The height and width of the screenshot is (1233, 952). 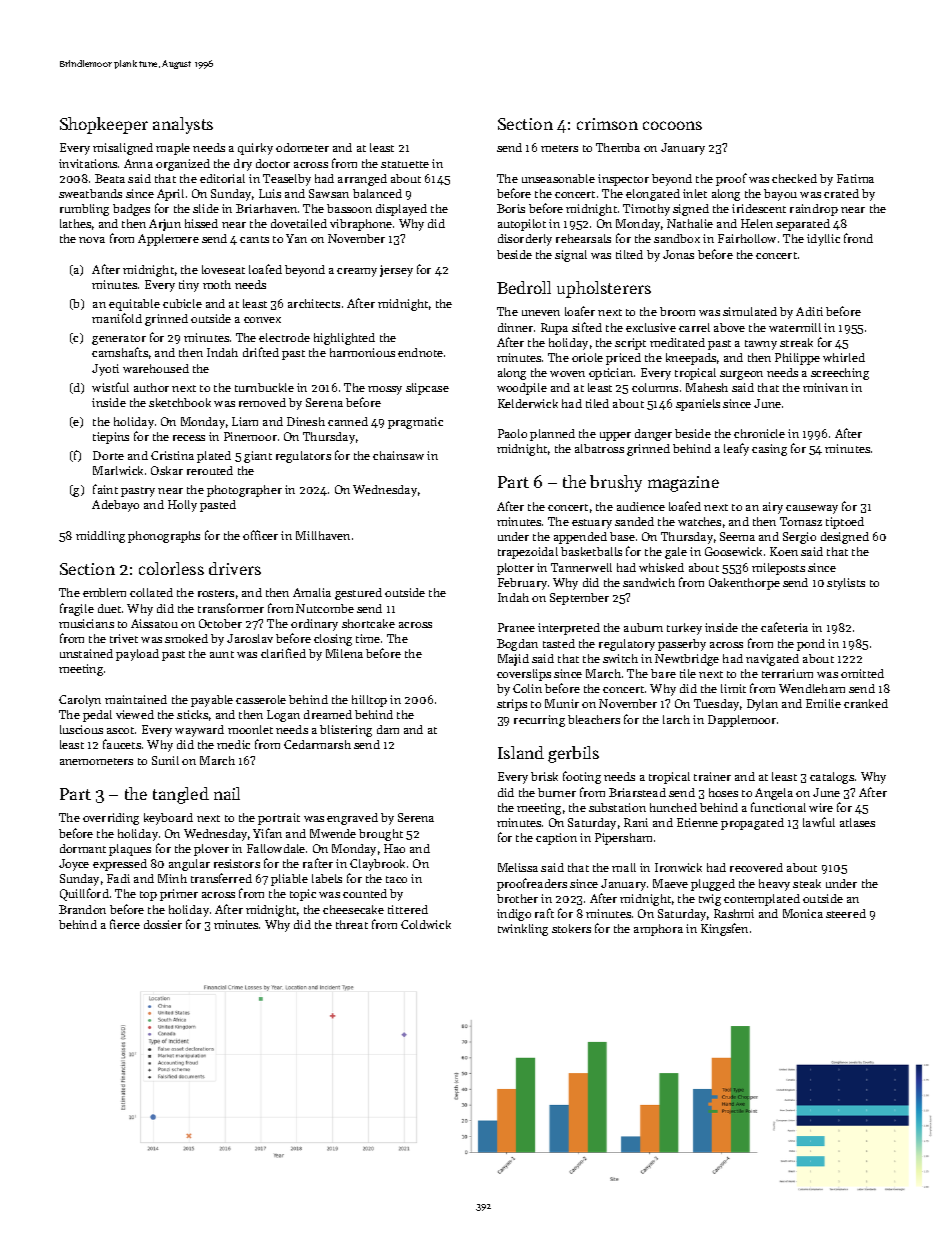 What do you see at coordinates (823, 240) in the screenshot?
I see `idyllic` at bounding box center [823, 240].
